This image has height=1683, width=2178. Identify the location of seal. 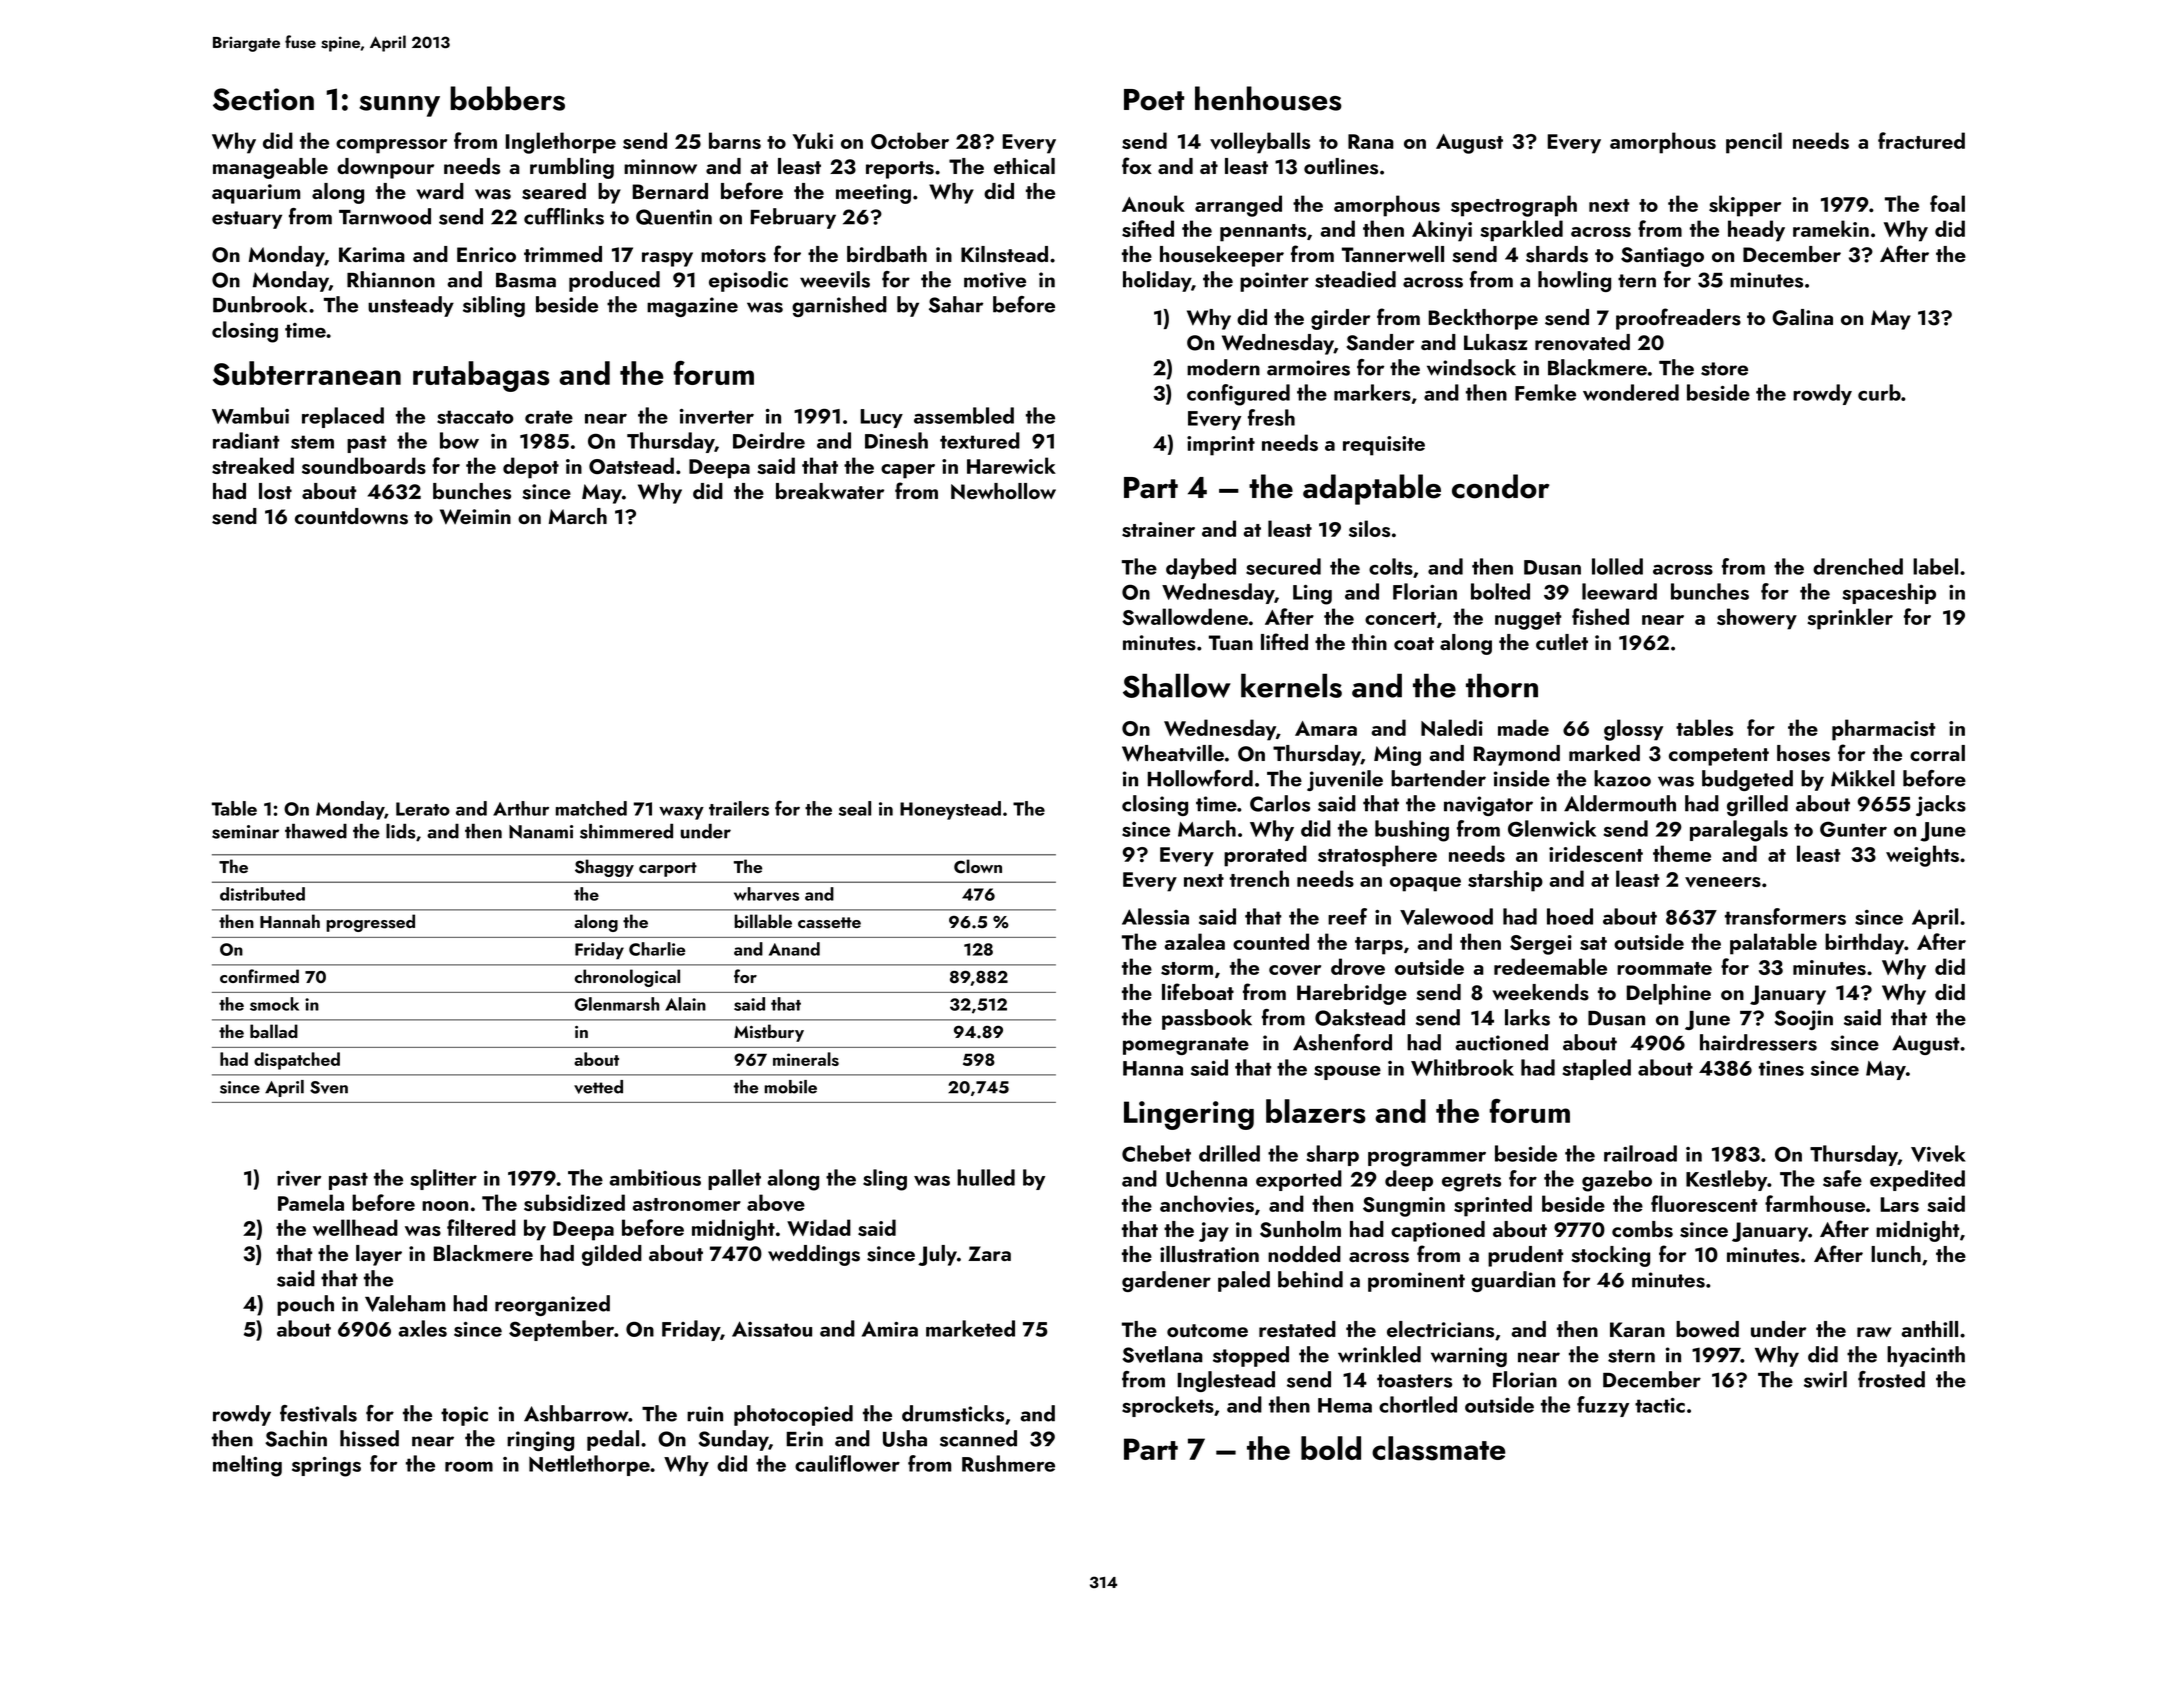
(855, 808).
